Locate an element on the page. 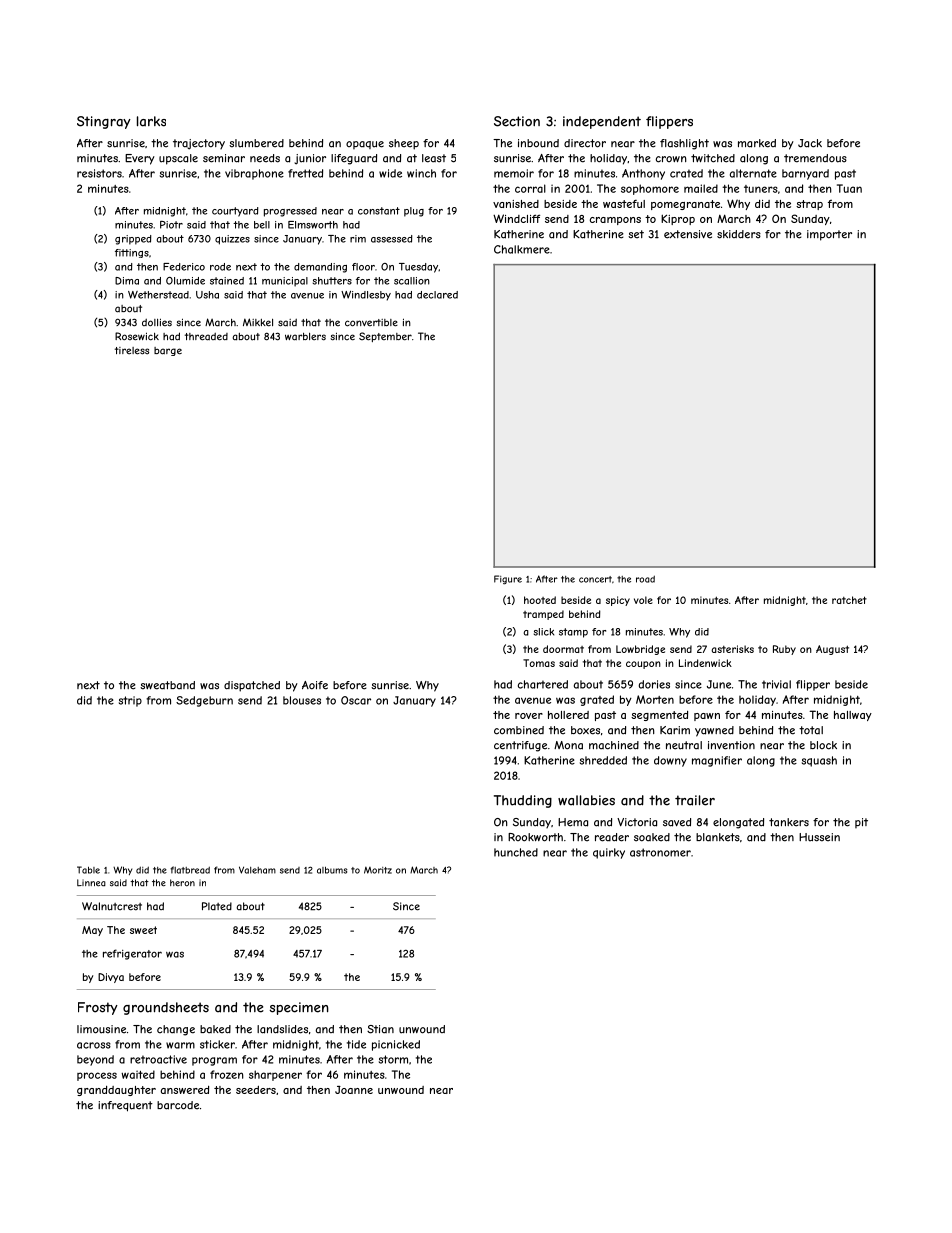 This document has width=952, height=1233. Section is located at coordinates (517, 121).
